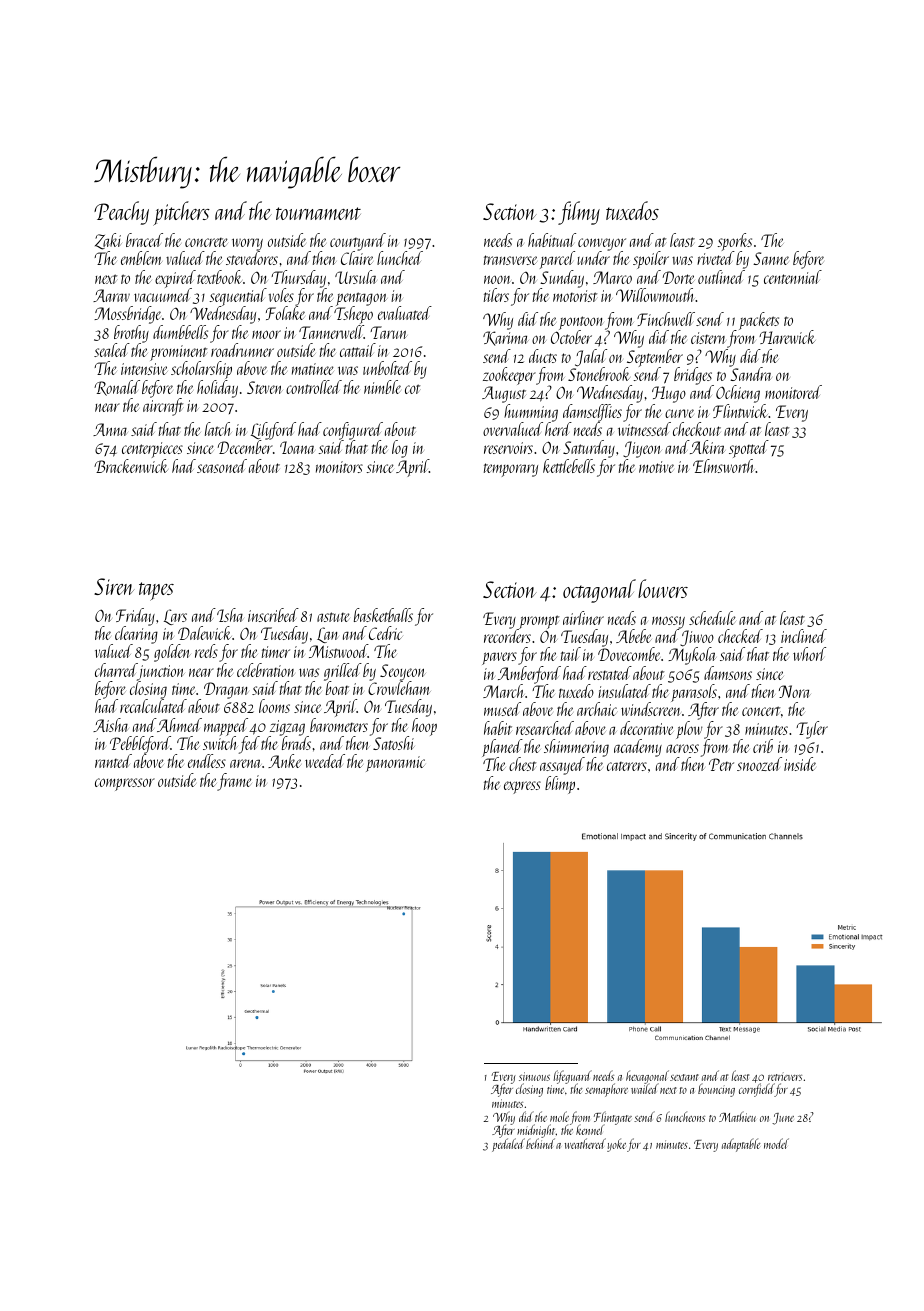 Image resolution: width=924 pixels, height=1311 pixels. I want to click on Amberford, so click(529, 675).
